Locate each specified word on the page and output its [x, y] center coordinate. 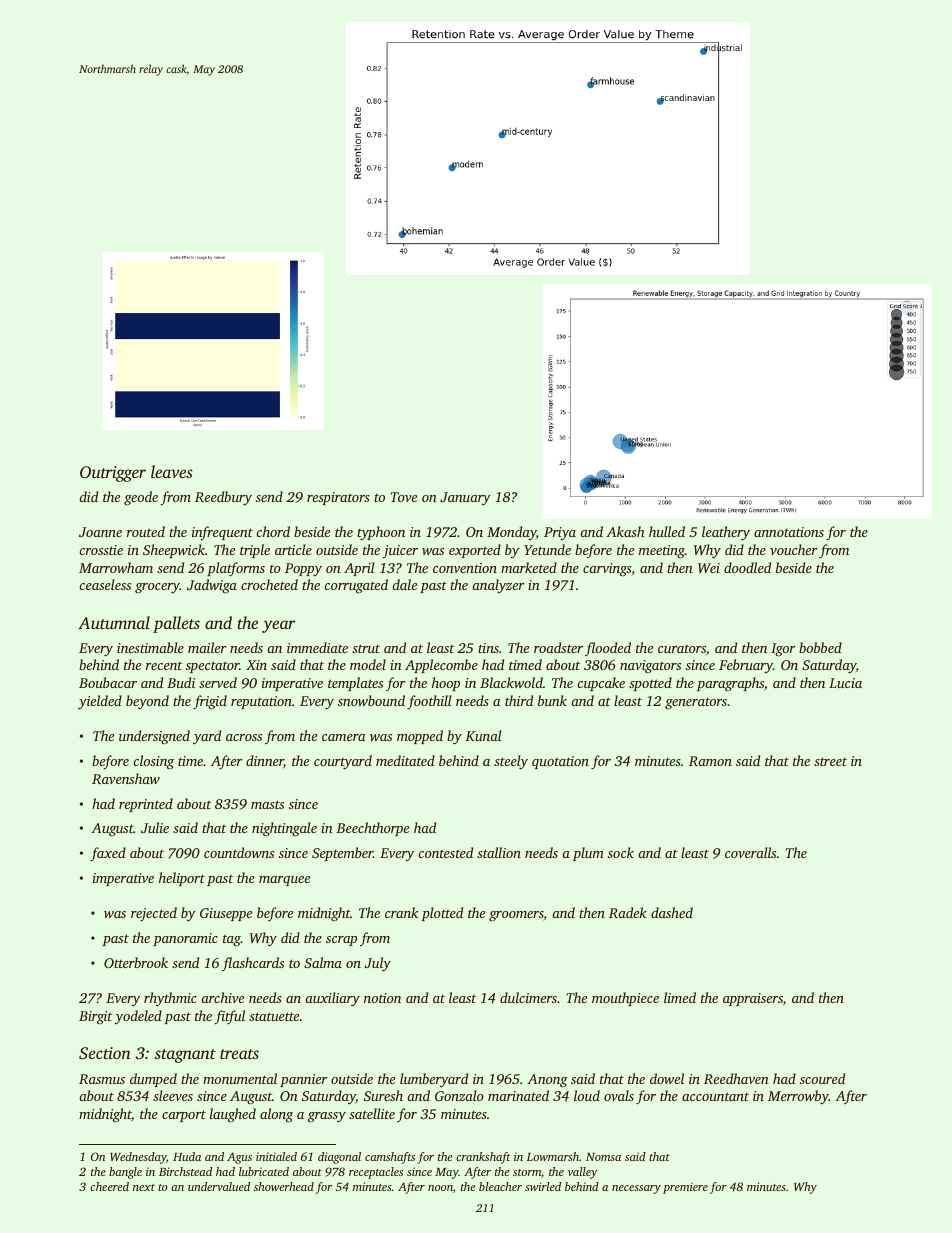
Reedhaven [736, 1078]
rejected [154, 914]
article [293, 549]
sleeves [173, 1095]
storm [527, 1172]
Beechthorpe [372, 829]
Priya [560, 533]
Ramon [710, 761]
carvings [607, 570]
